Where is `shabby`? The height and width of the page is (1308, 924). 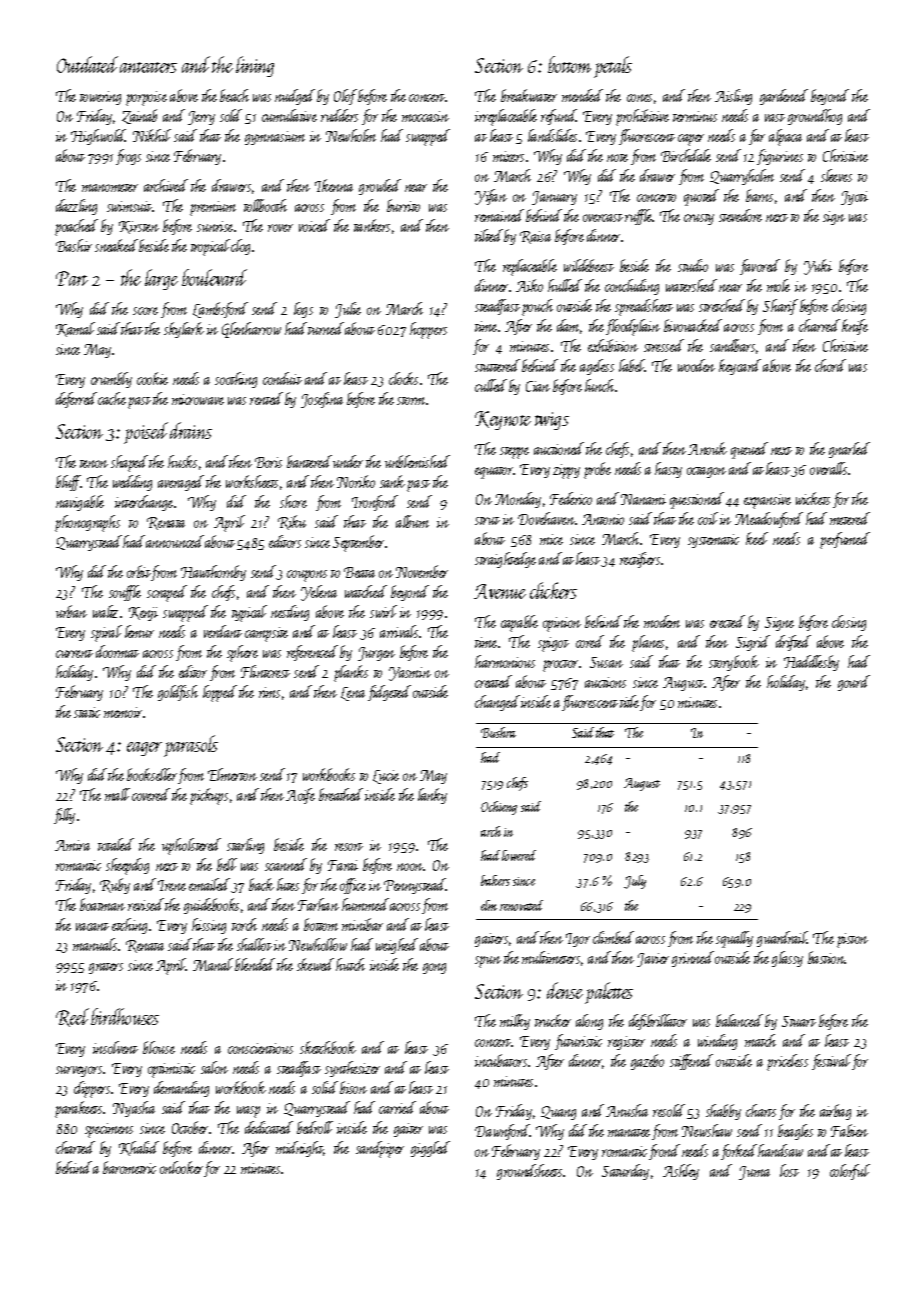 shabby is located at coordinates (723, 1112).
